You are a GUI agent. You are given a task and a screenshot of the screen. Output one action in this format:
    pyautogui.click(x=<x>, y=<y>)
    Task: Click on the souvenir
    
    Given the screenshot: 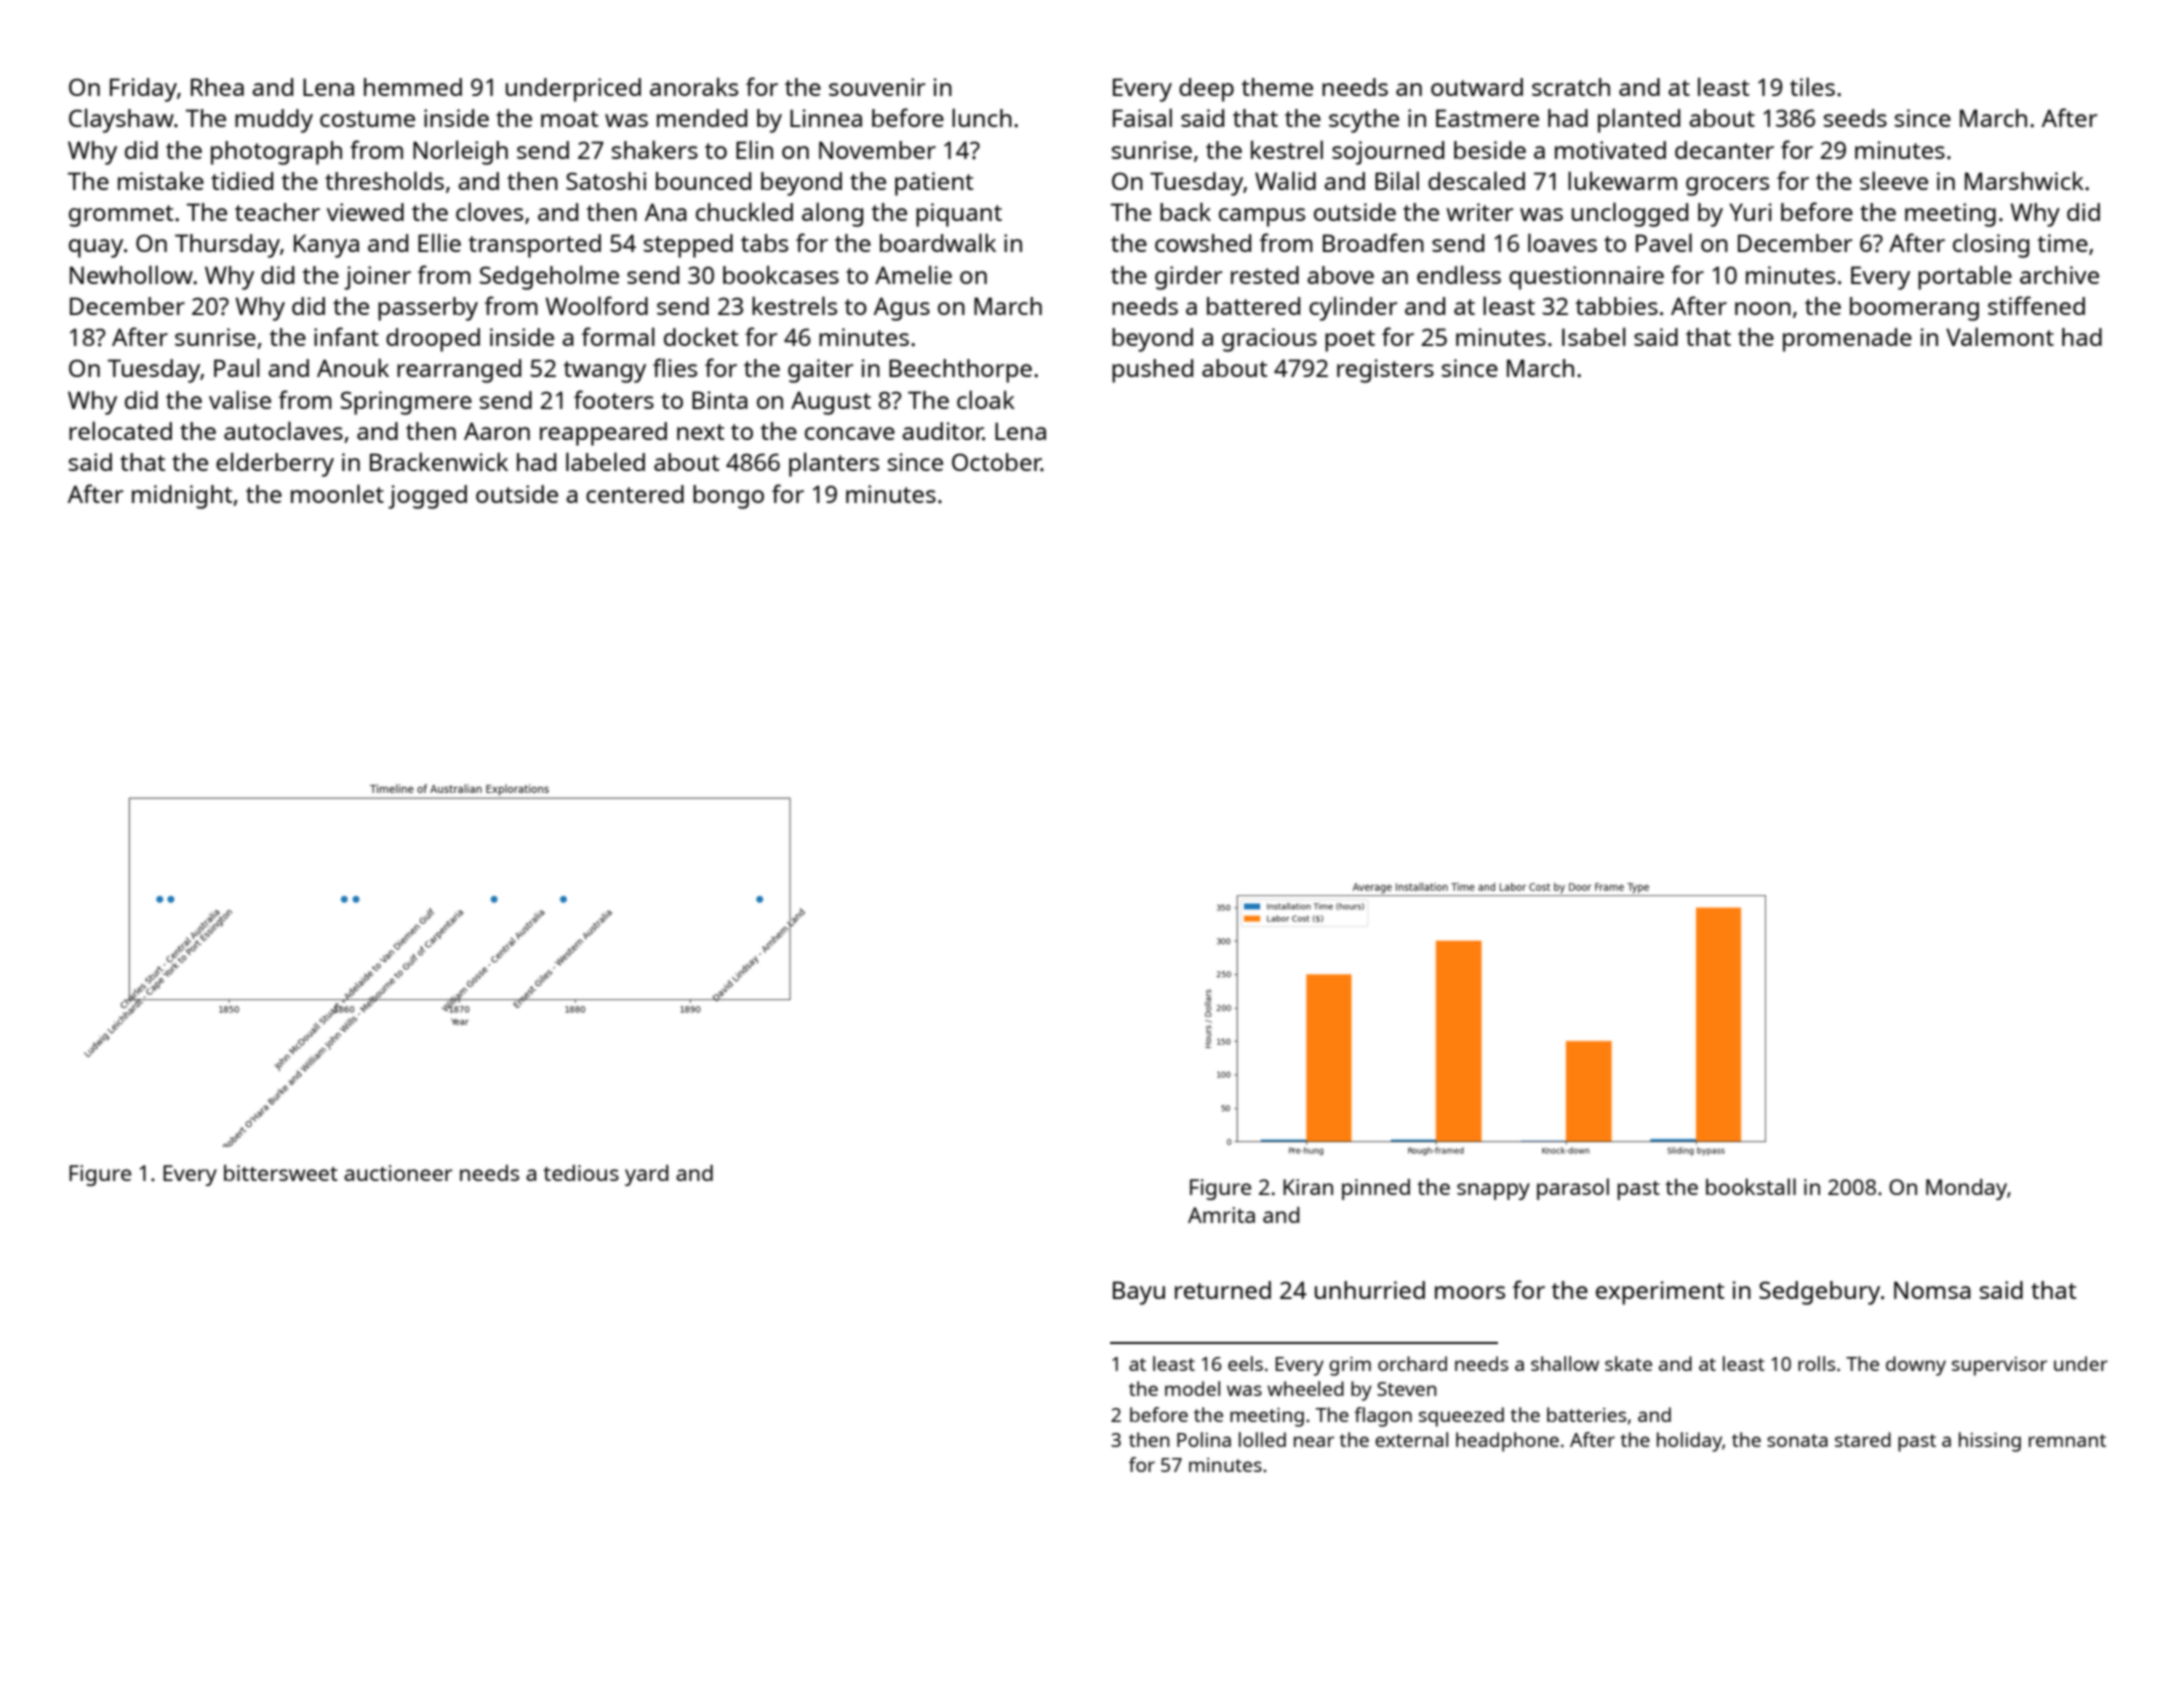 What is the action you would take?
    pyautogui.click(x=877, y=87)
